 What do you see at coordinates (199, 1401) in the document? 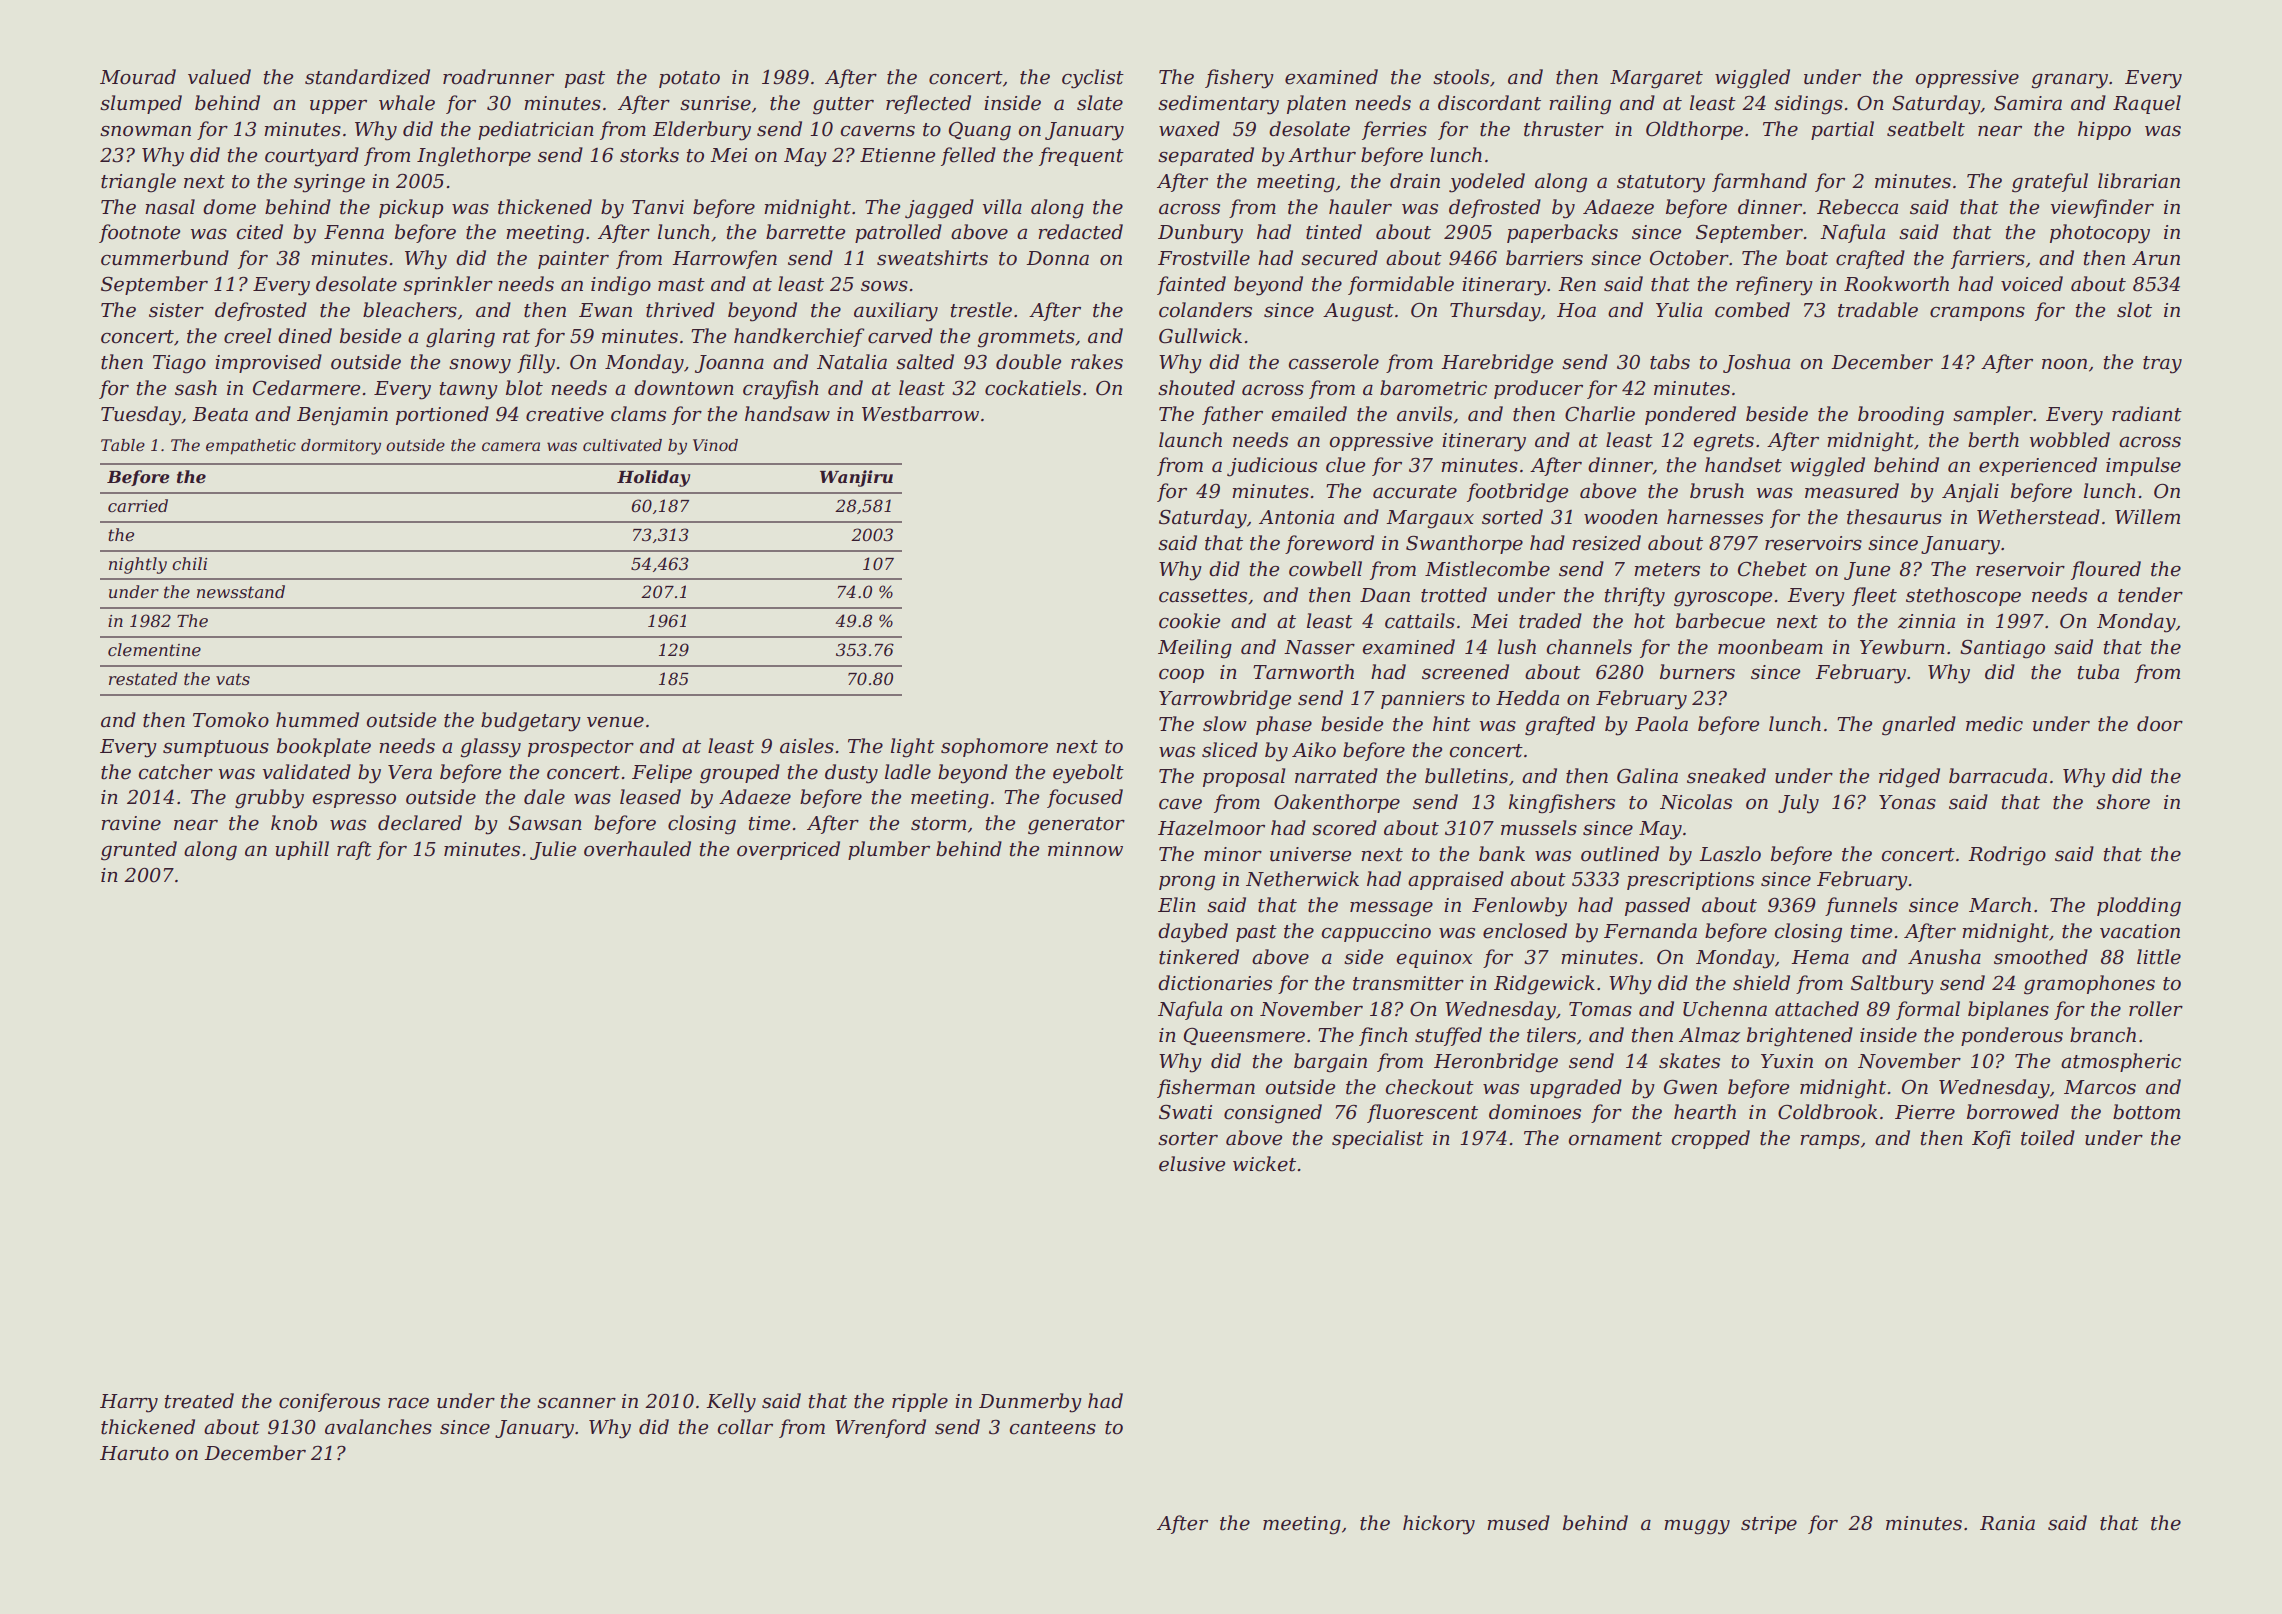
I see `treated` at bounding box center [199, 1401].
